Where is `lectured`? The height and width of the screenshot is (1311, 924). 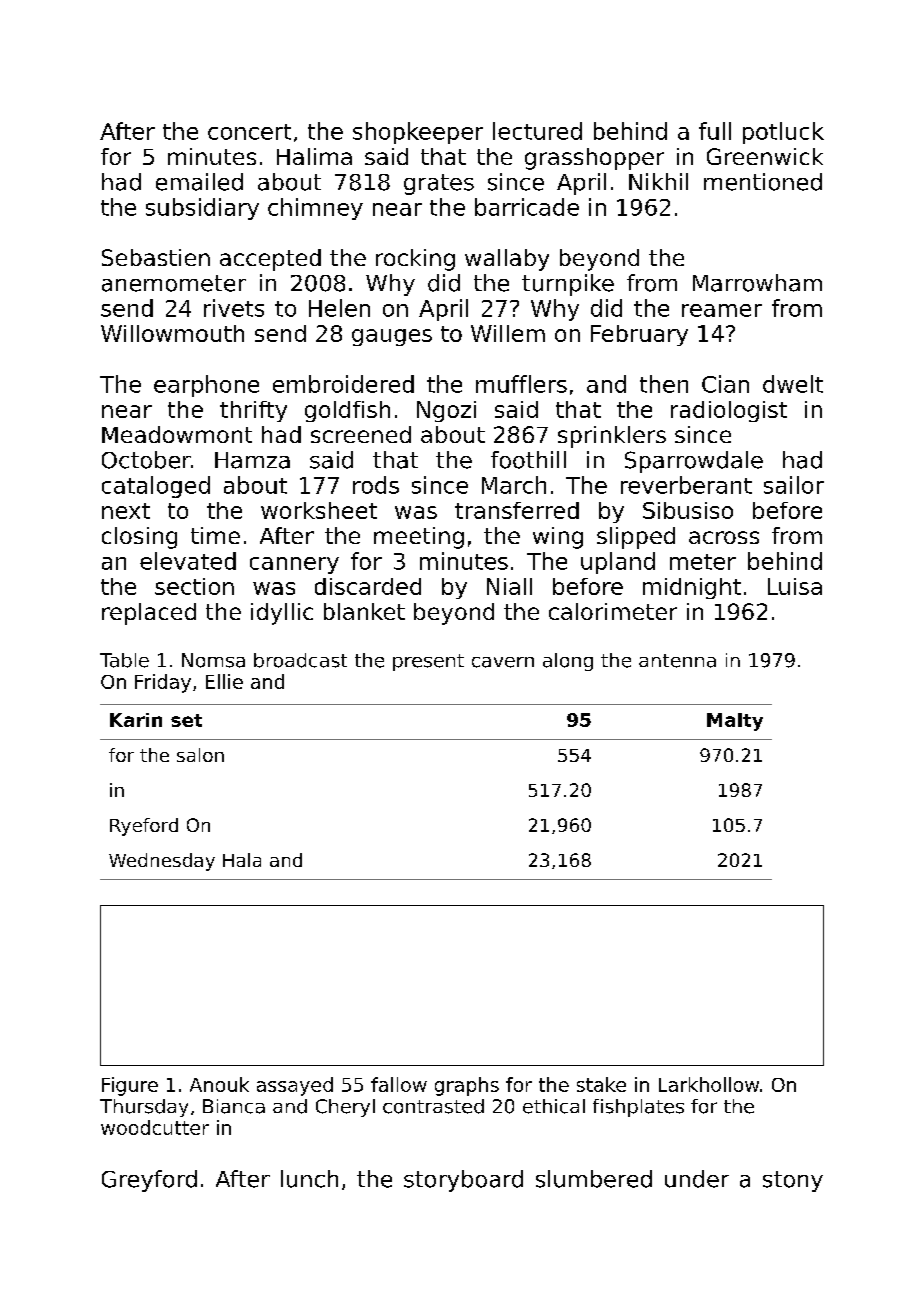 lectured is located at coordinates (537, 131).
